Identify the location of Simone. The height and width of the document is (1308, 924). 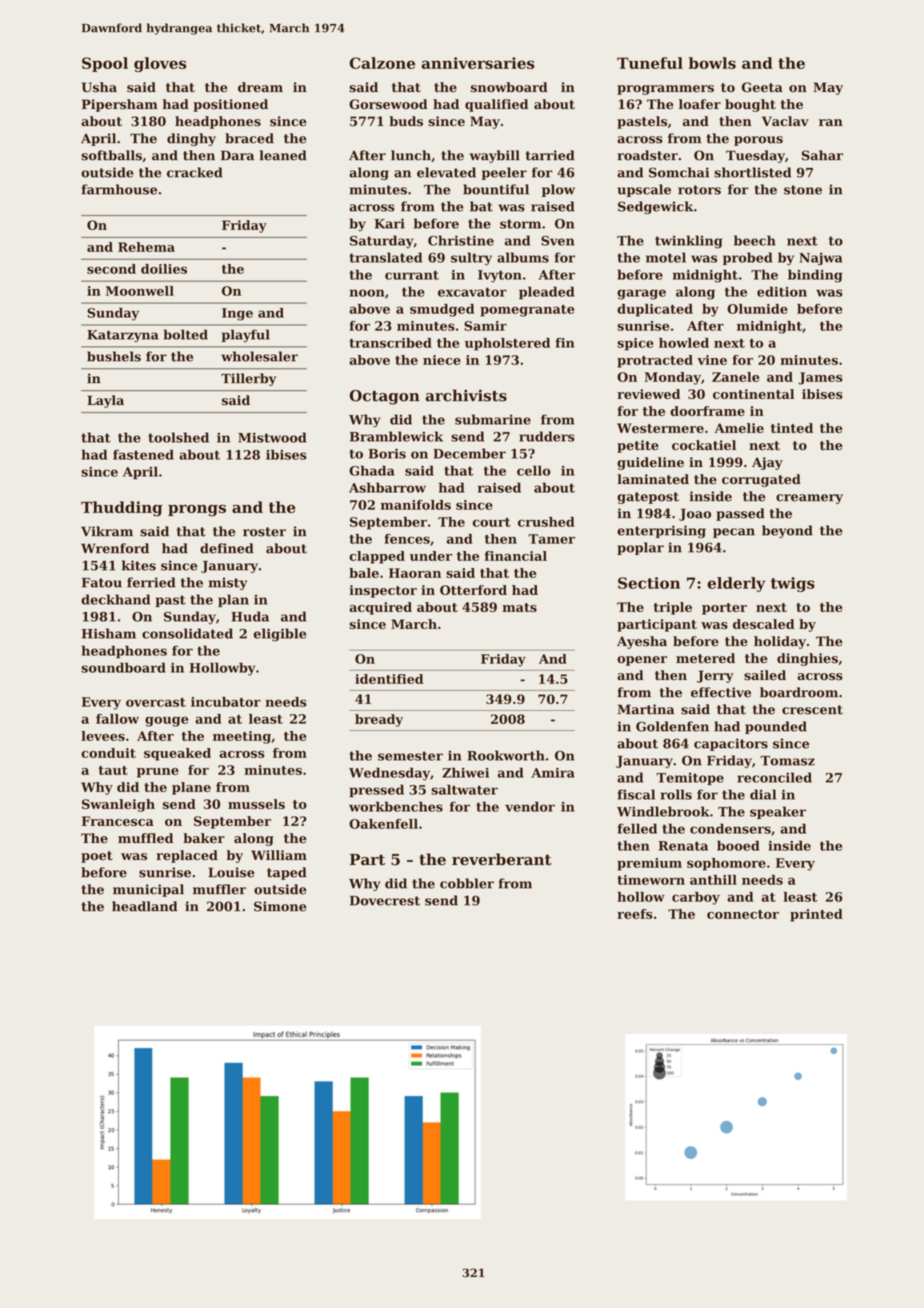
(280, 906).
